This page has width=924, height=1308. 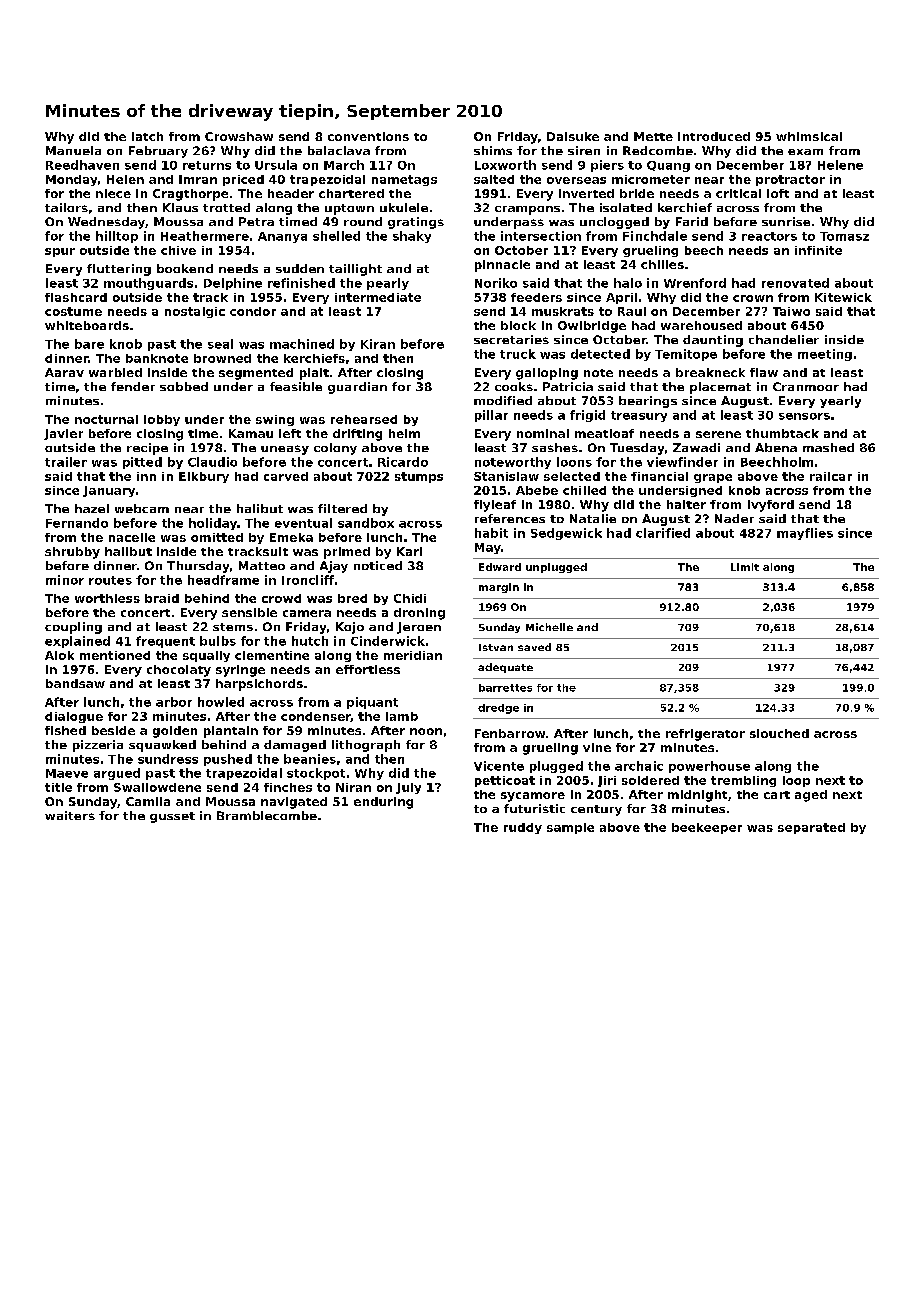 I want to click on separated, so click(x=811, y=828).
